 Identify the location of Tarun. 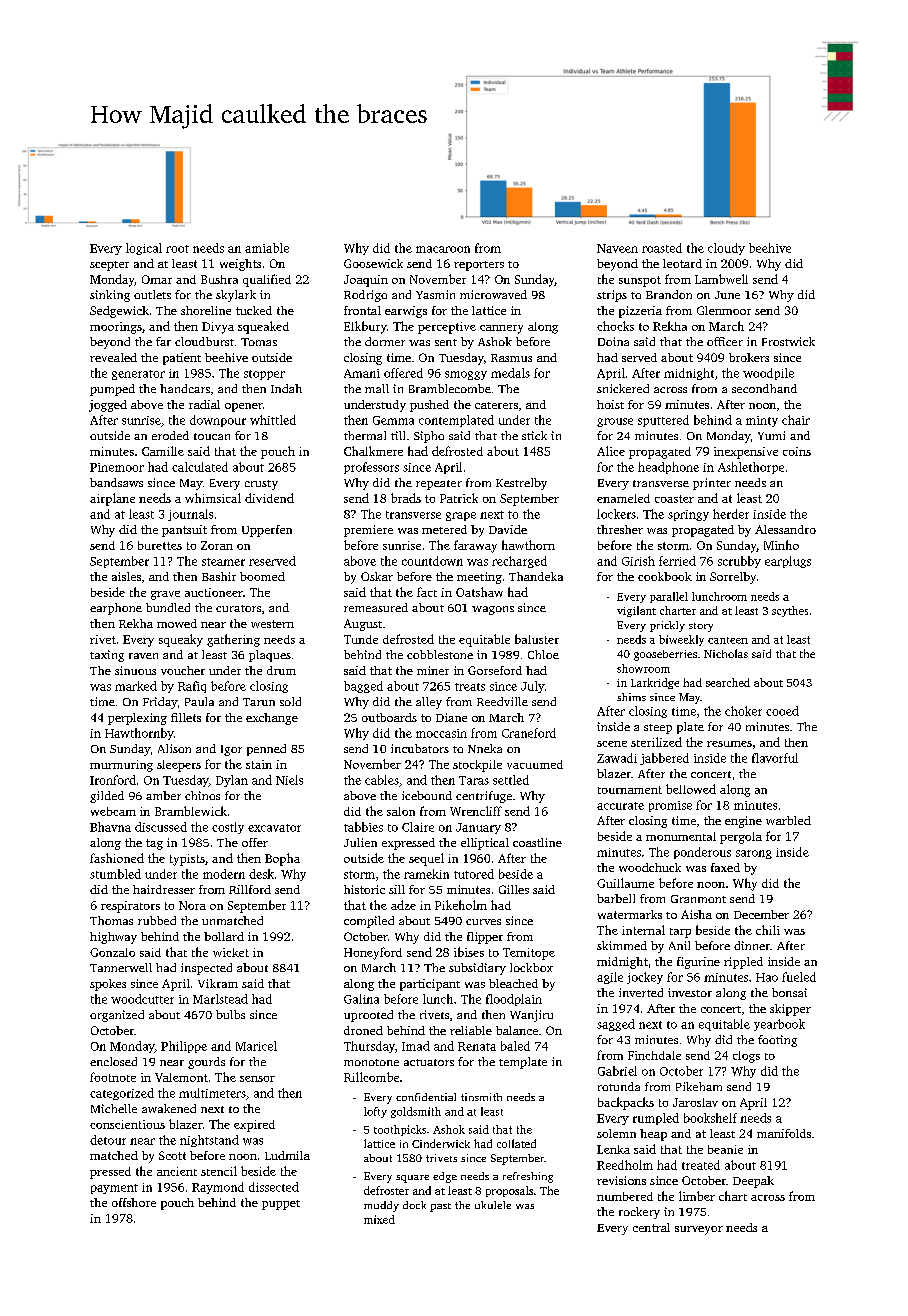
(259, 702).
